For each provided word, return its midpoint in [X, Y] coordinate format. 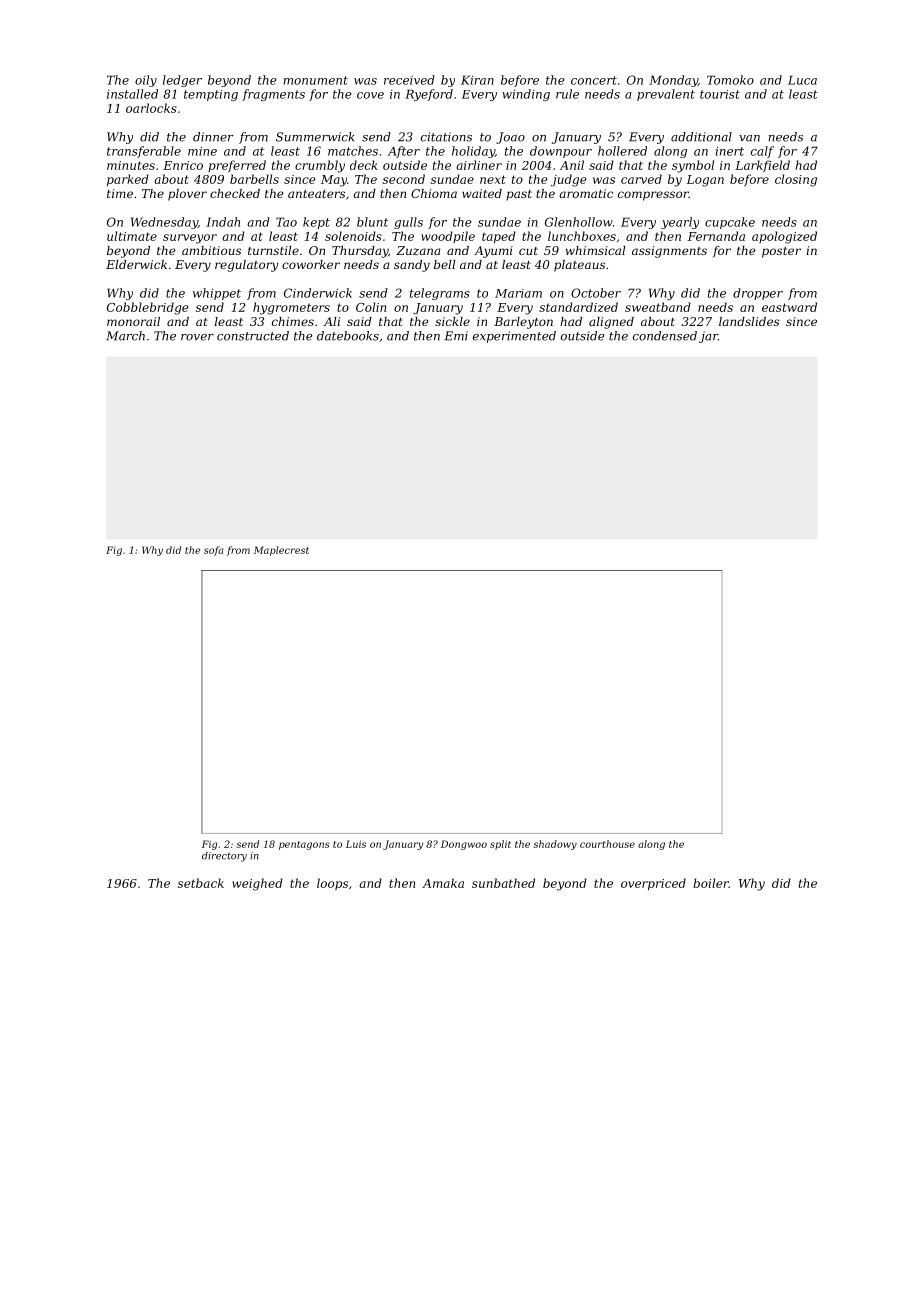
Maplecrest [281, 551]
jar [708, 337]
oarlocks [151, 108]
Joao [510, 138]
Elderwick [136, 264]
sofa [213, 551]
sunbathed [503, 883]
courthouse [607, 844]
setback [201, 883]
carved [641, 179]
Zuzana [418, 250]
